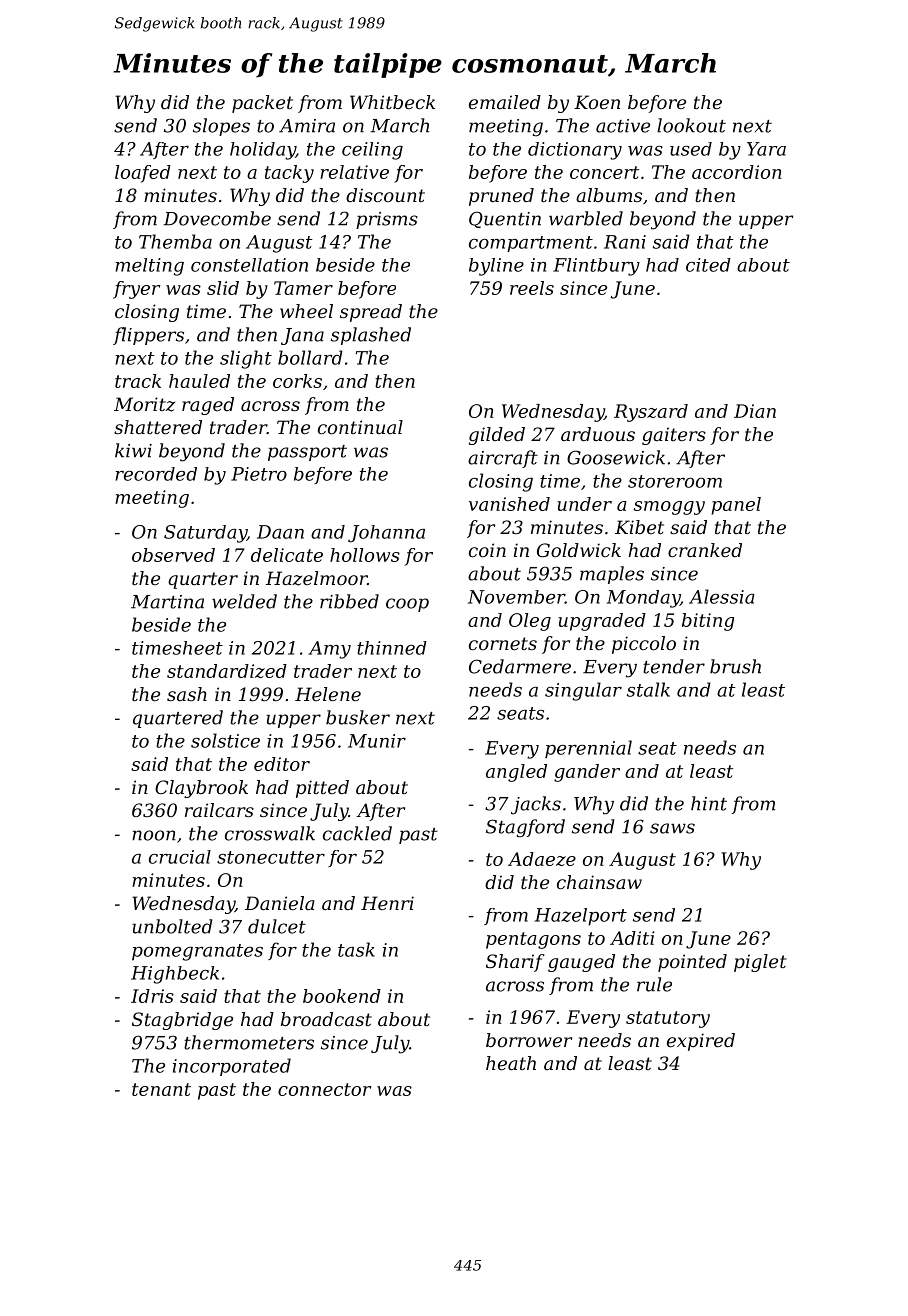 Image resolution: width=908 pixels, height=1316 pixels. What do you see at coordinates (205, 534) in the page?
I see `Saturday` at bounding box center [205, 534].
